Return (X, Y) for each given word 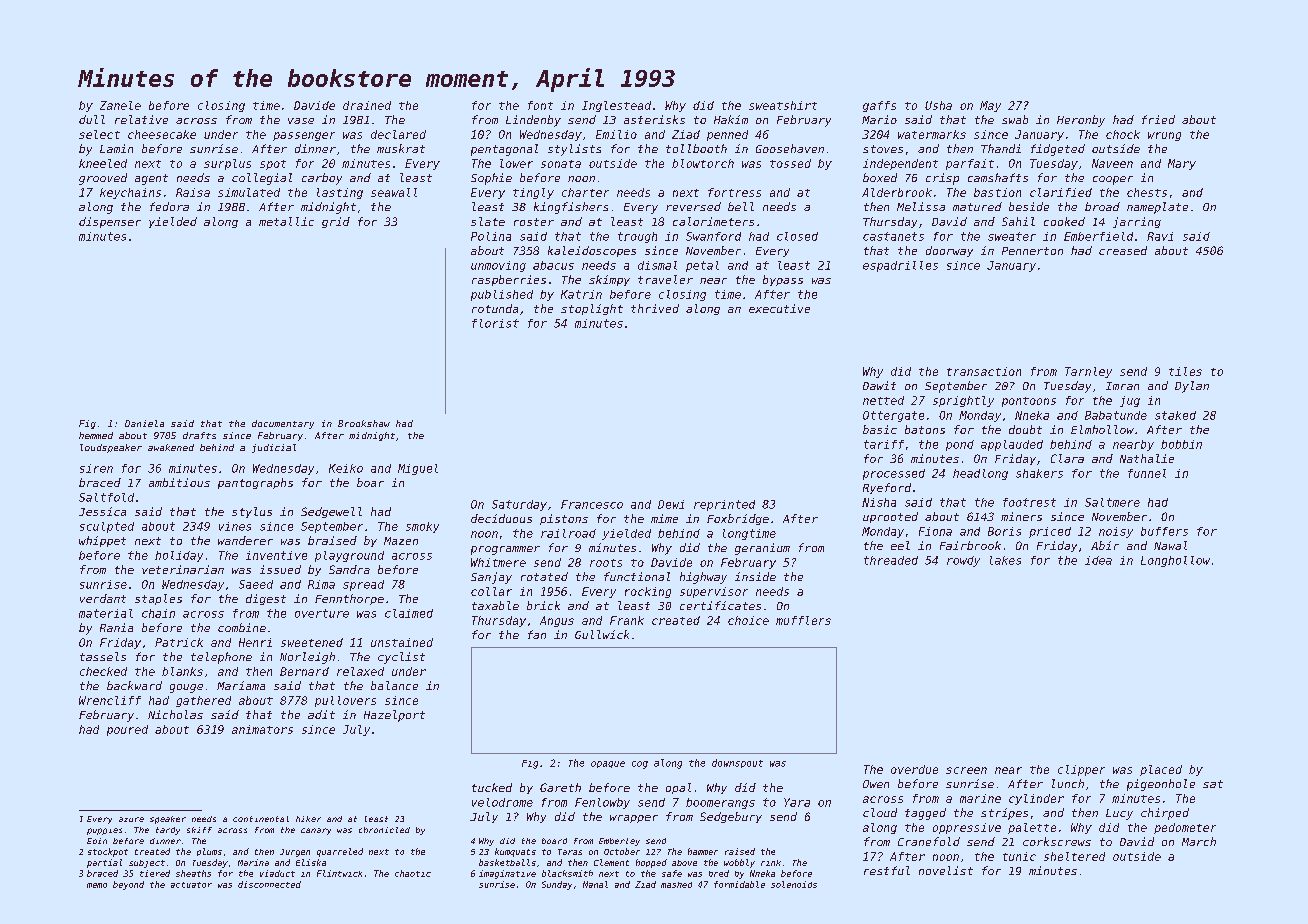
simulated (249, 192)
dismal (657, 265)
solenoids (794, 884)
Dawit (879, 385)
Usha (938, 105)
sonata (561, 164)
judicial (274, 448)
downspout (737, 763)
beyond (128, 885)
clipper (1081, 770)
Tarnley (1088, 372)
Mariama (241, 685)
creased (1123, 250)
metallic (286, 221)
